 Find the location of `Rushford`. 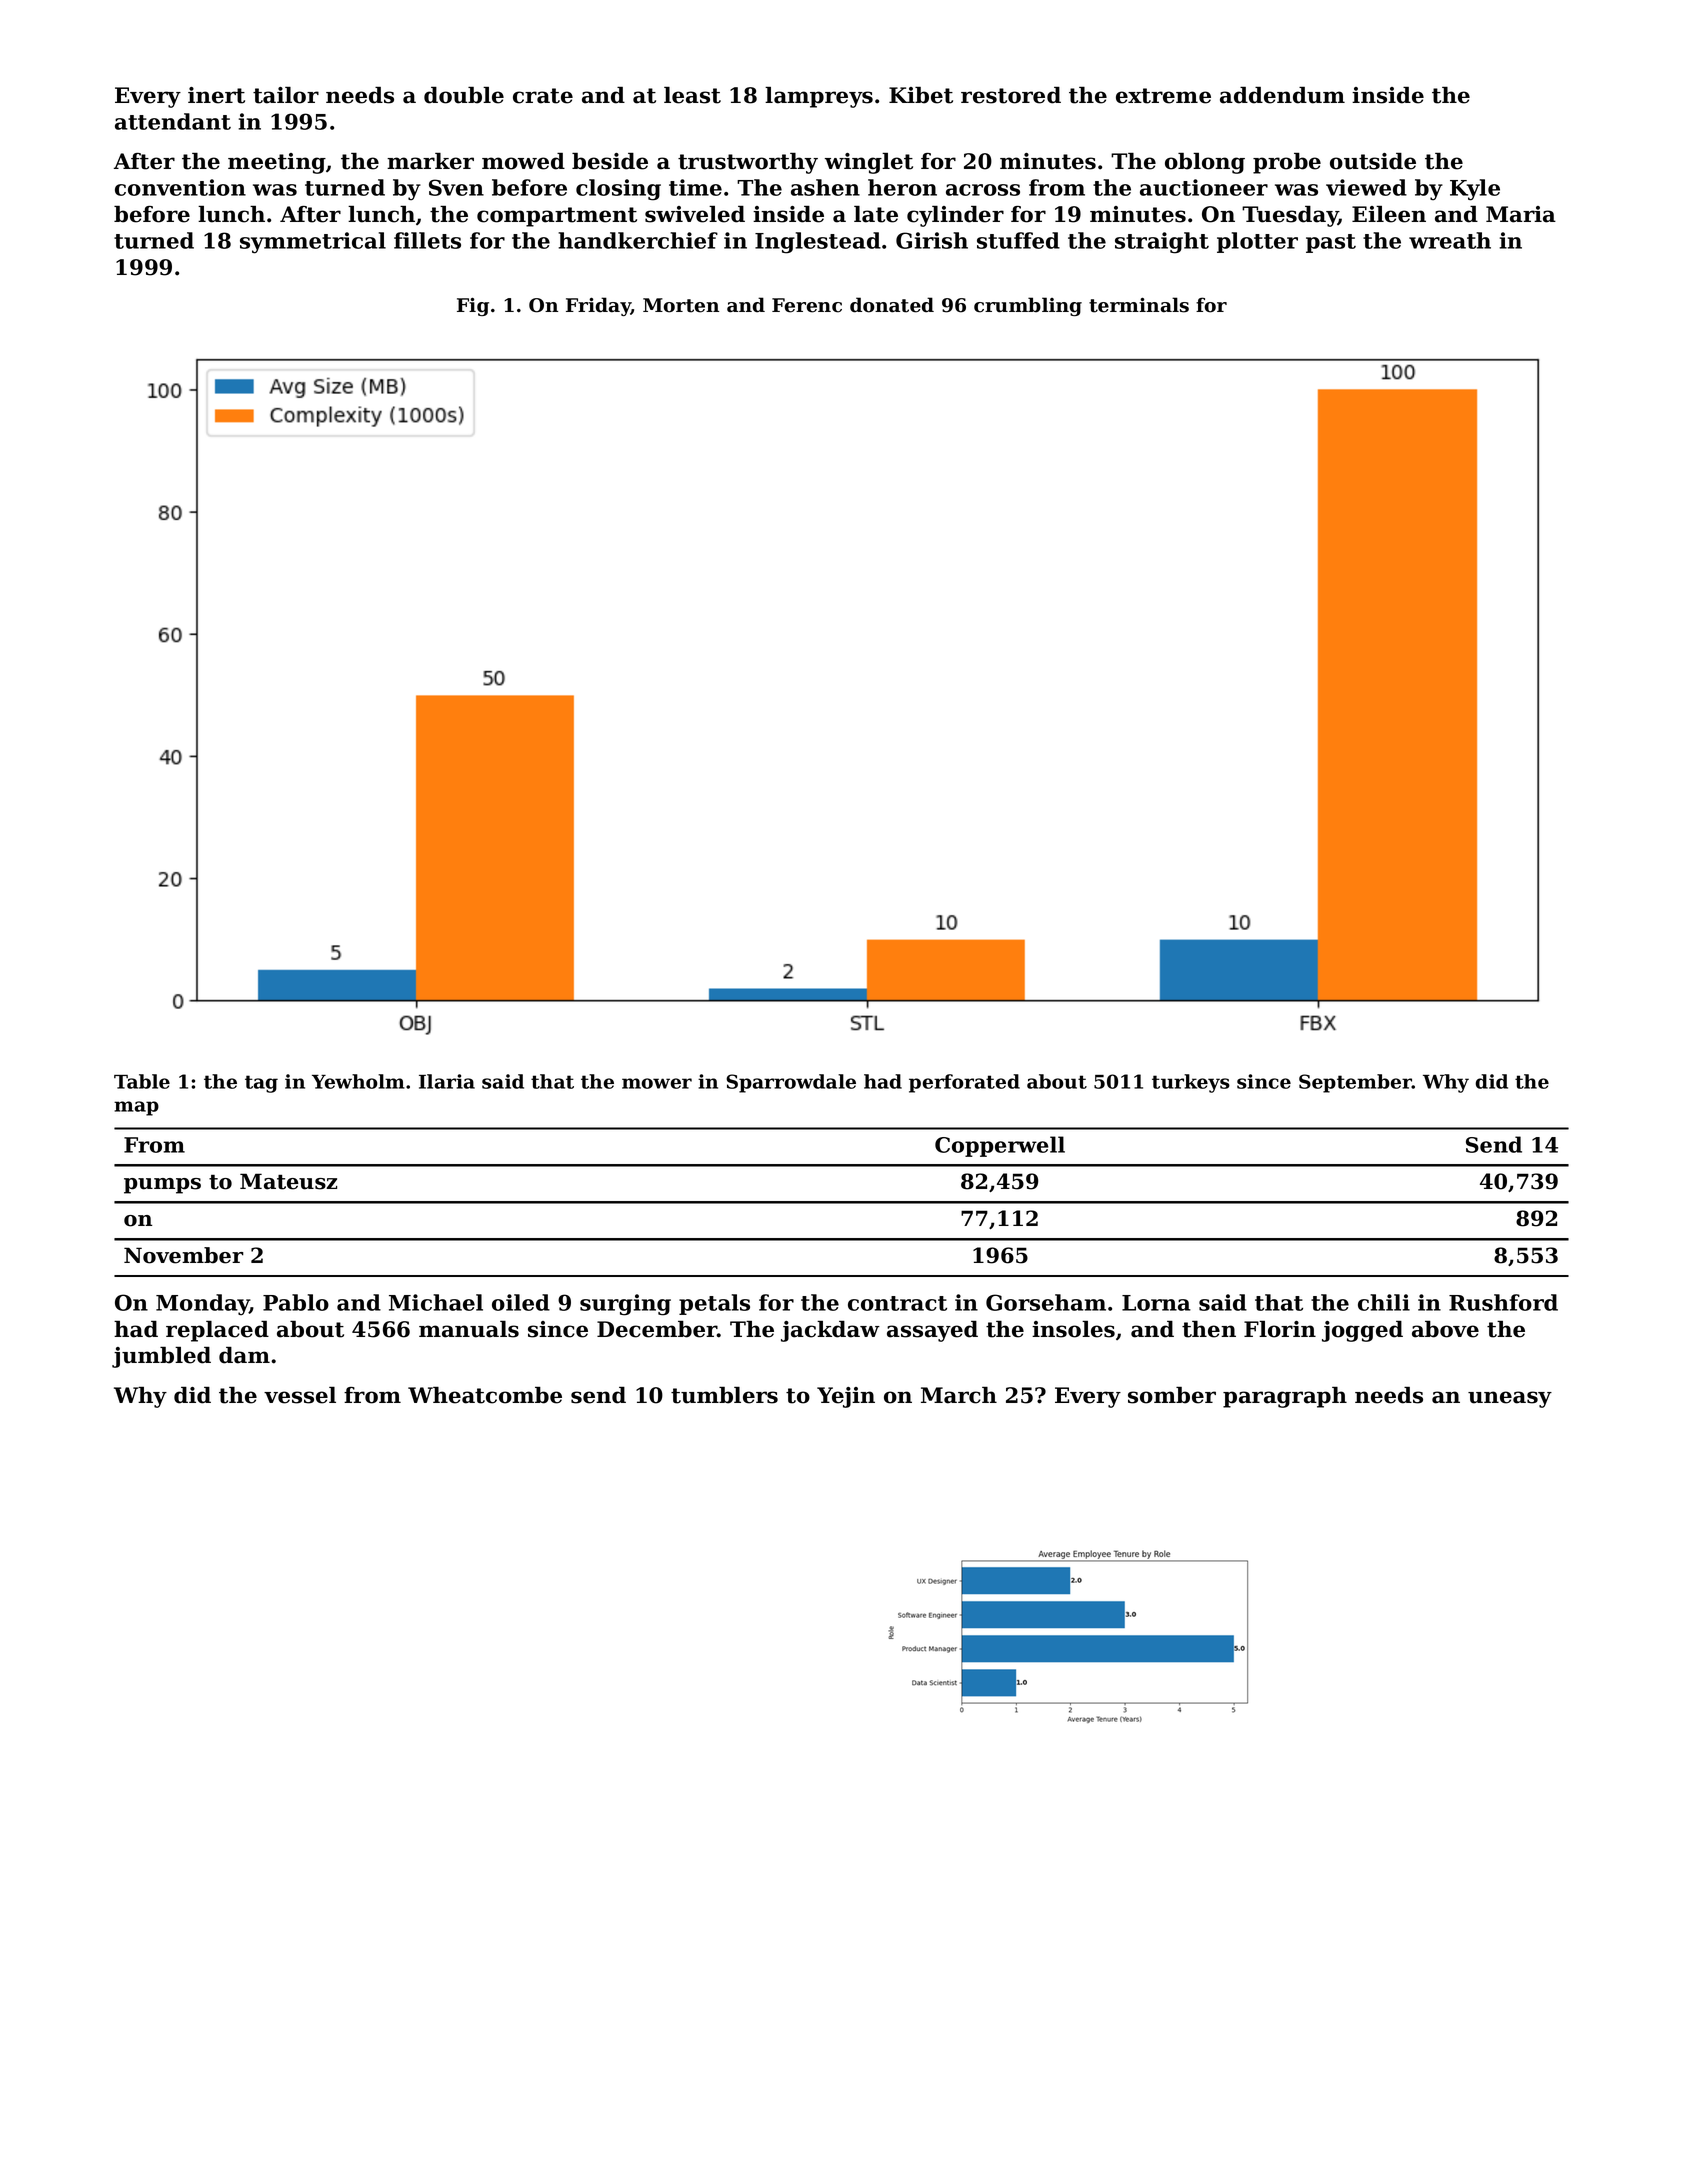

Rushford is located at coordinates (1503, 1302).
